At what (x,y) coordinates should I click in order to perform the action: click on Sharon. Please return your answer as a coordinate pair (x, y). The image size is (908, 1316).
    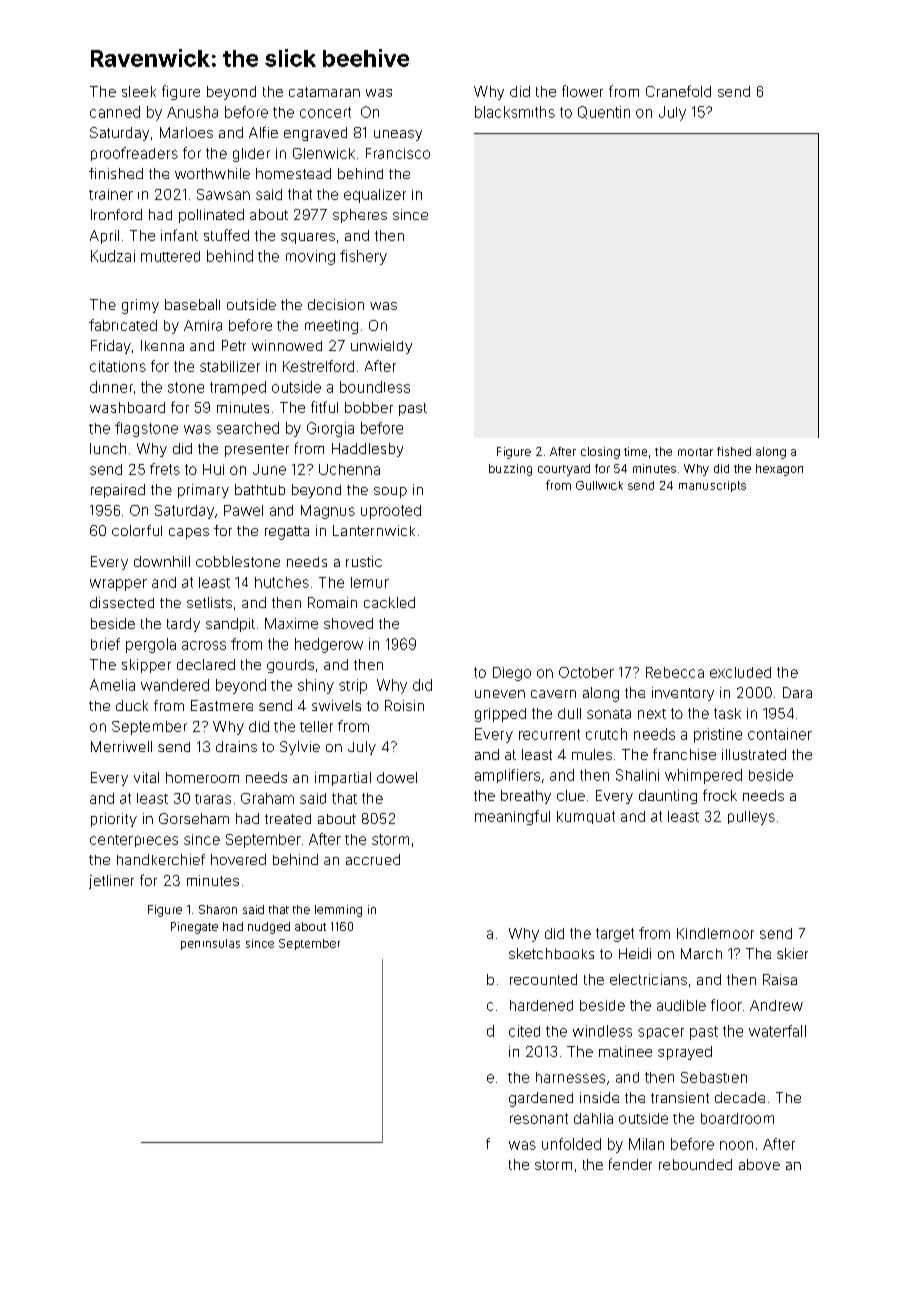
    Looking at the image, I should click on (218, 909).
